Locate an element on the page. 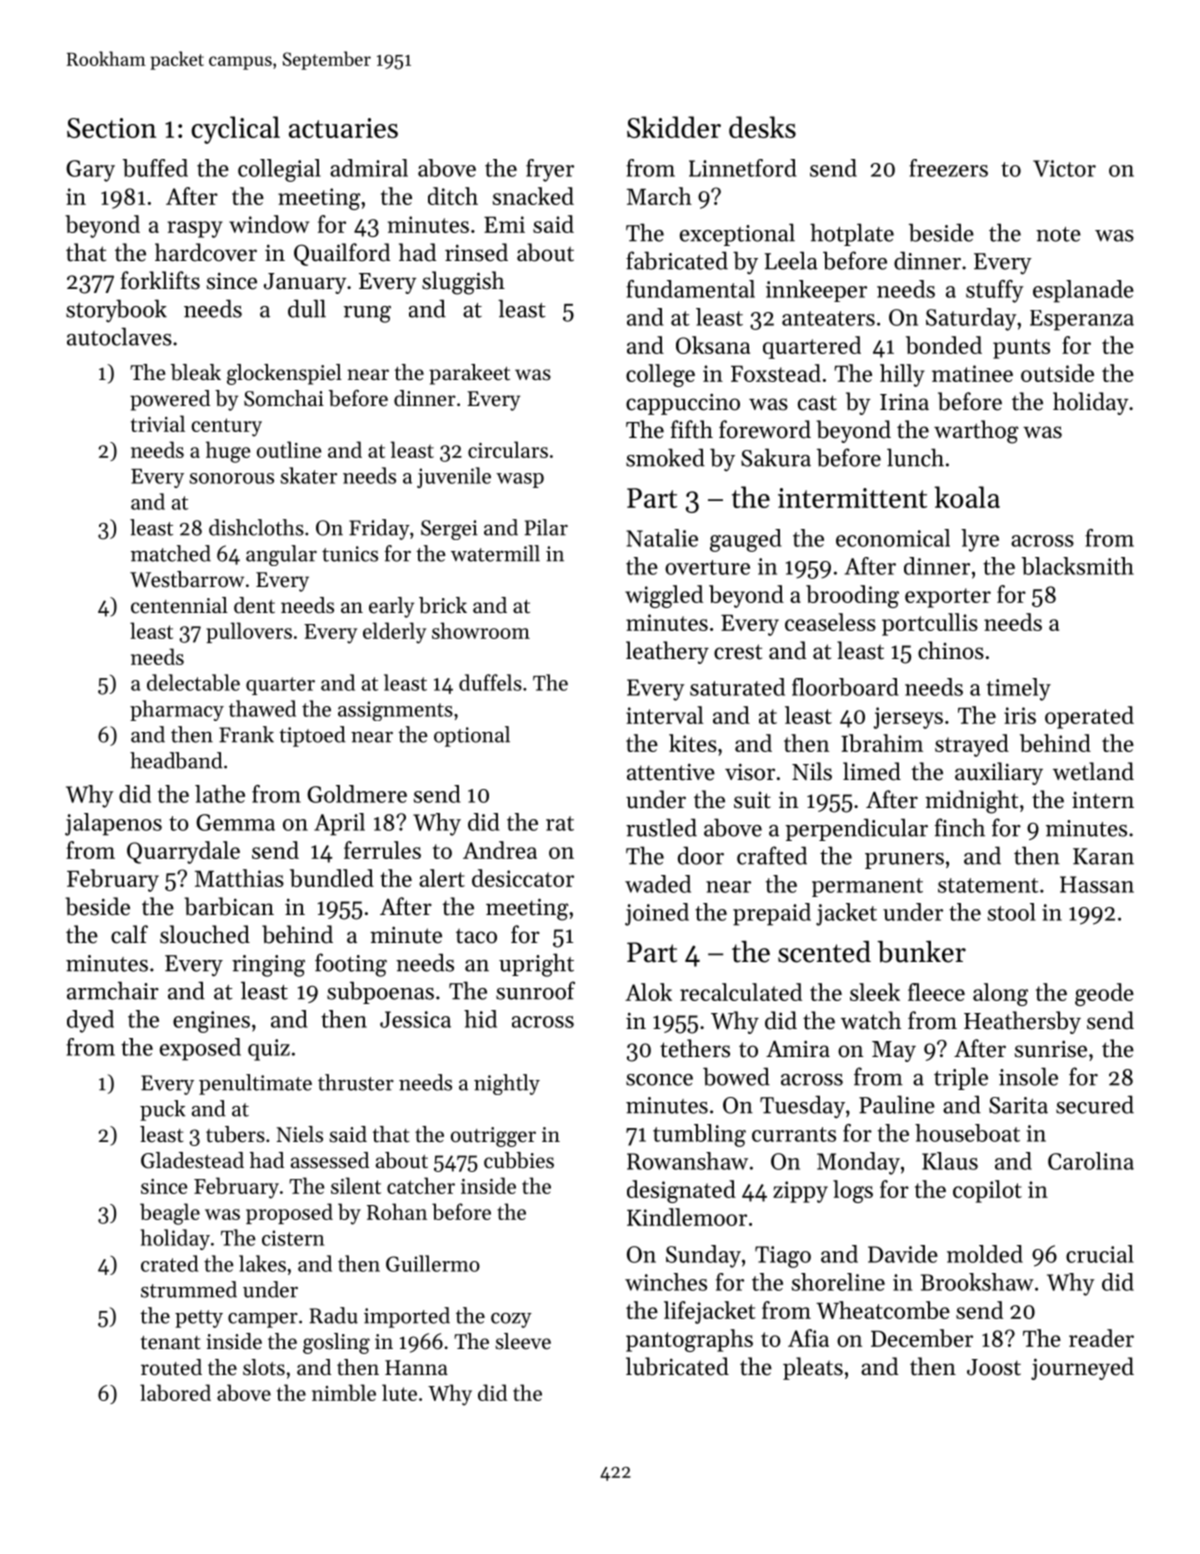 This page has width=1200, height=1554. secured is located at coordinates (1095, 1104).
